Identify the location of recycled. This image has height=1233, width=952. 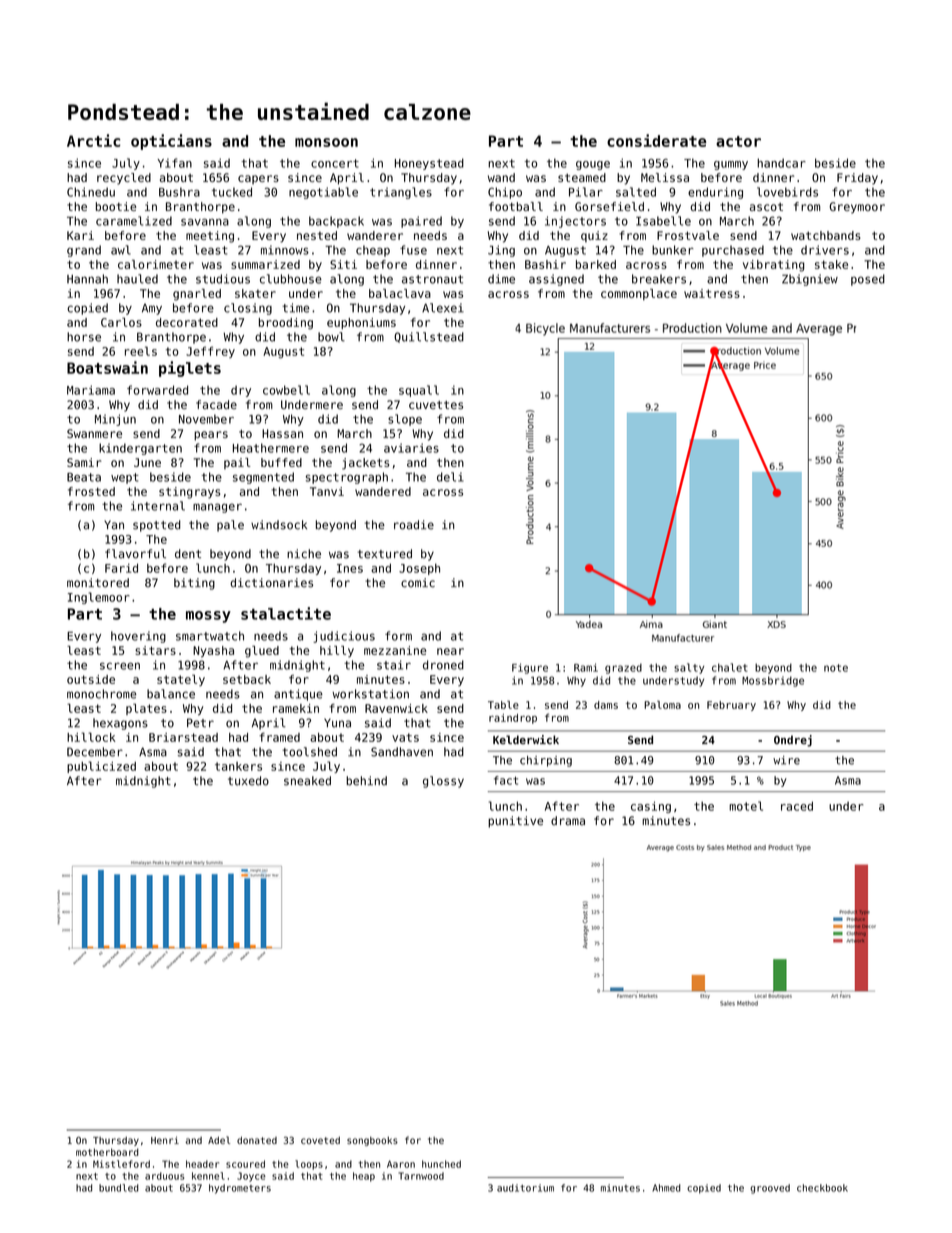
(124, 179).
